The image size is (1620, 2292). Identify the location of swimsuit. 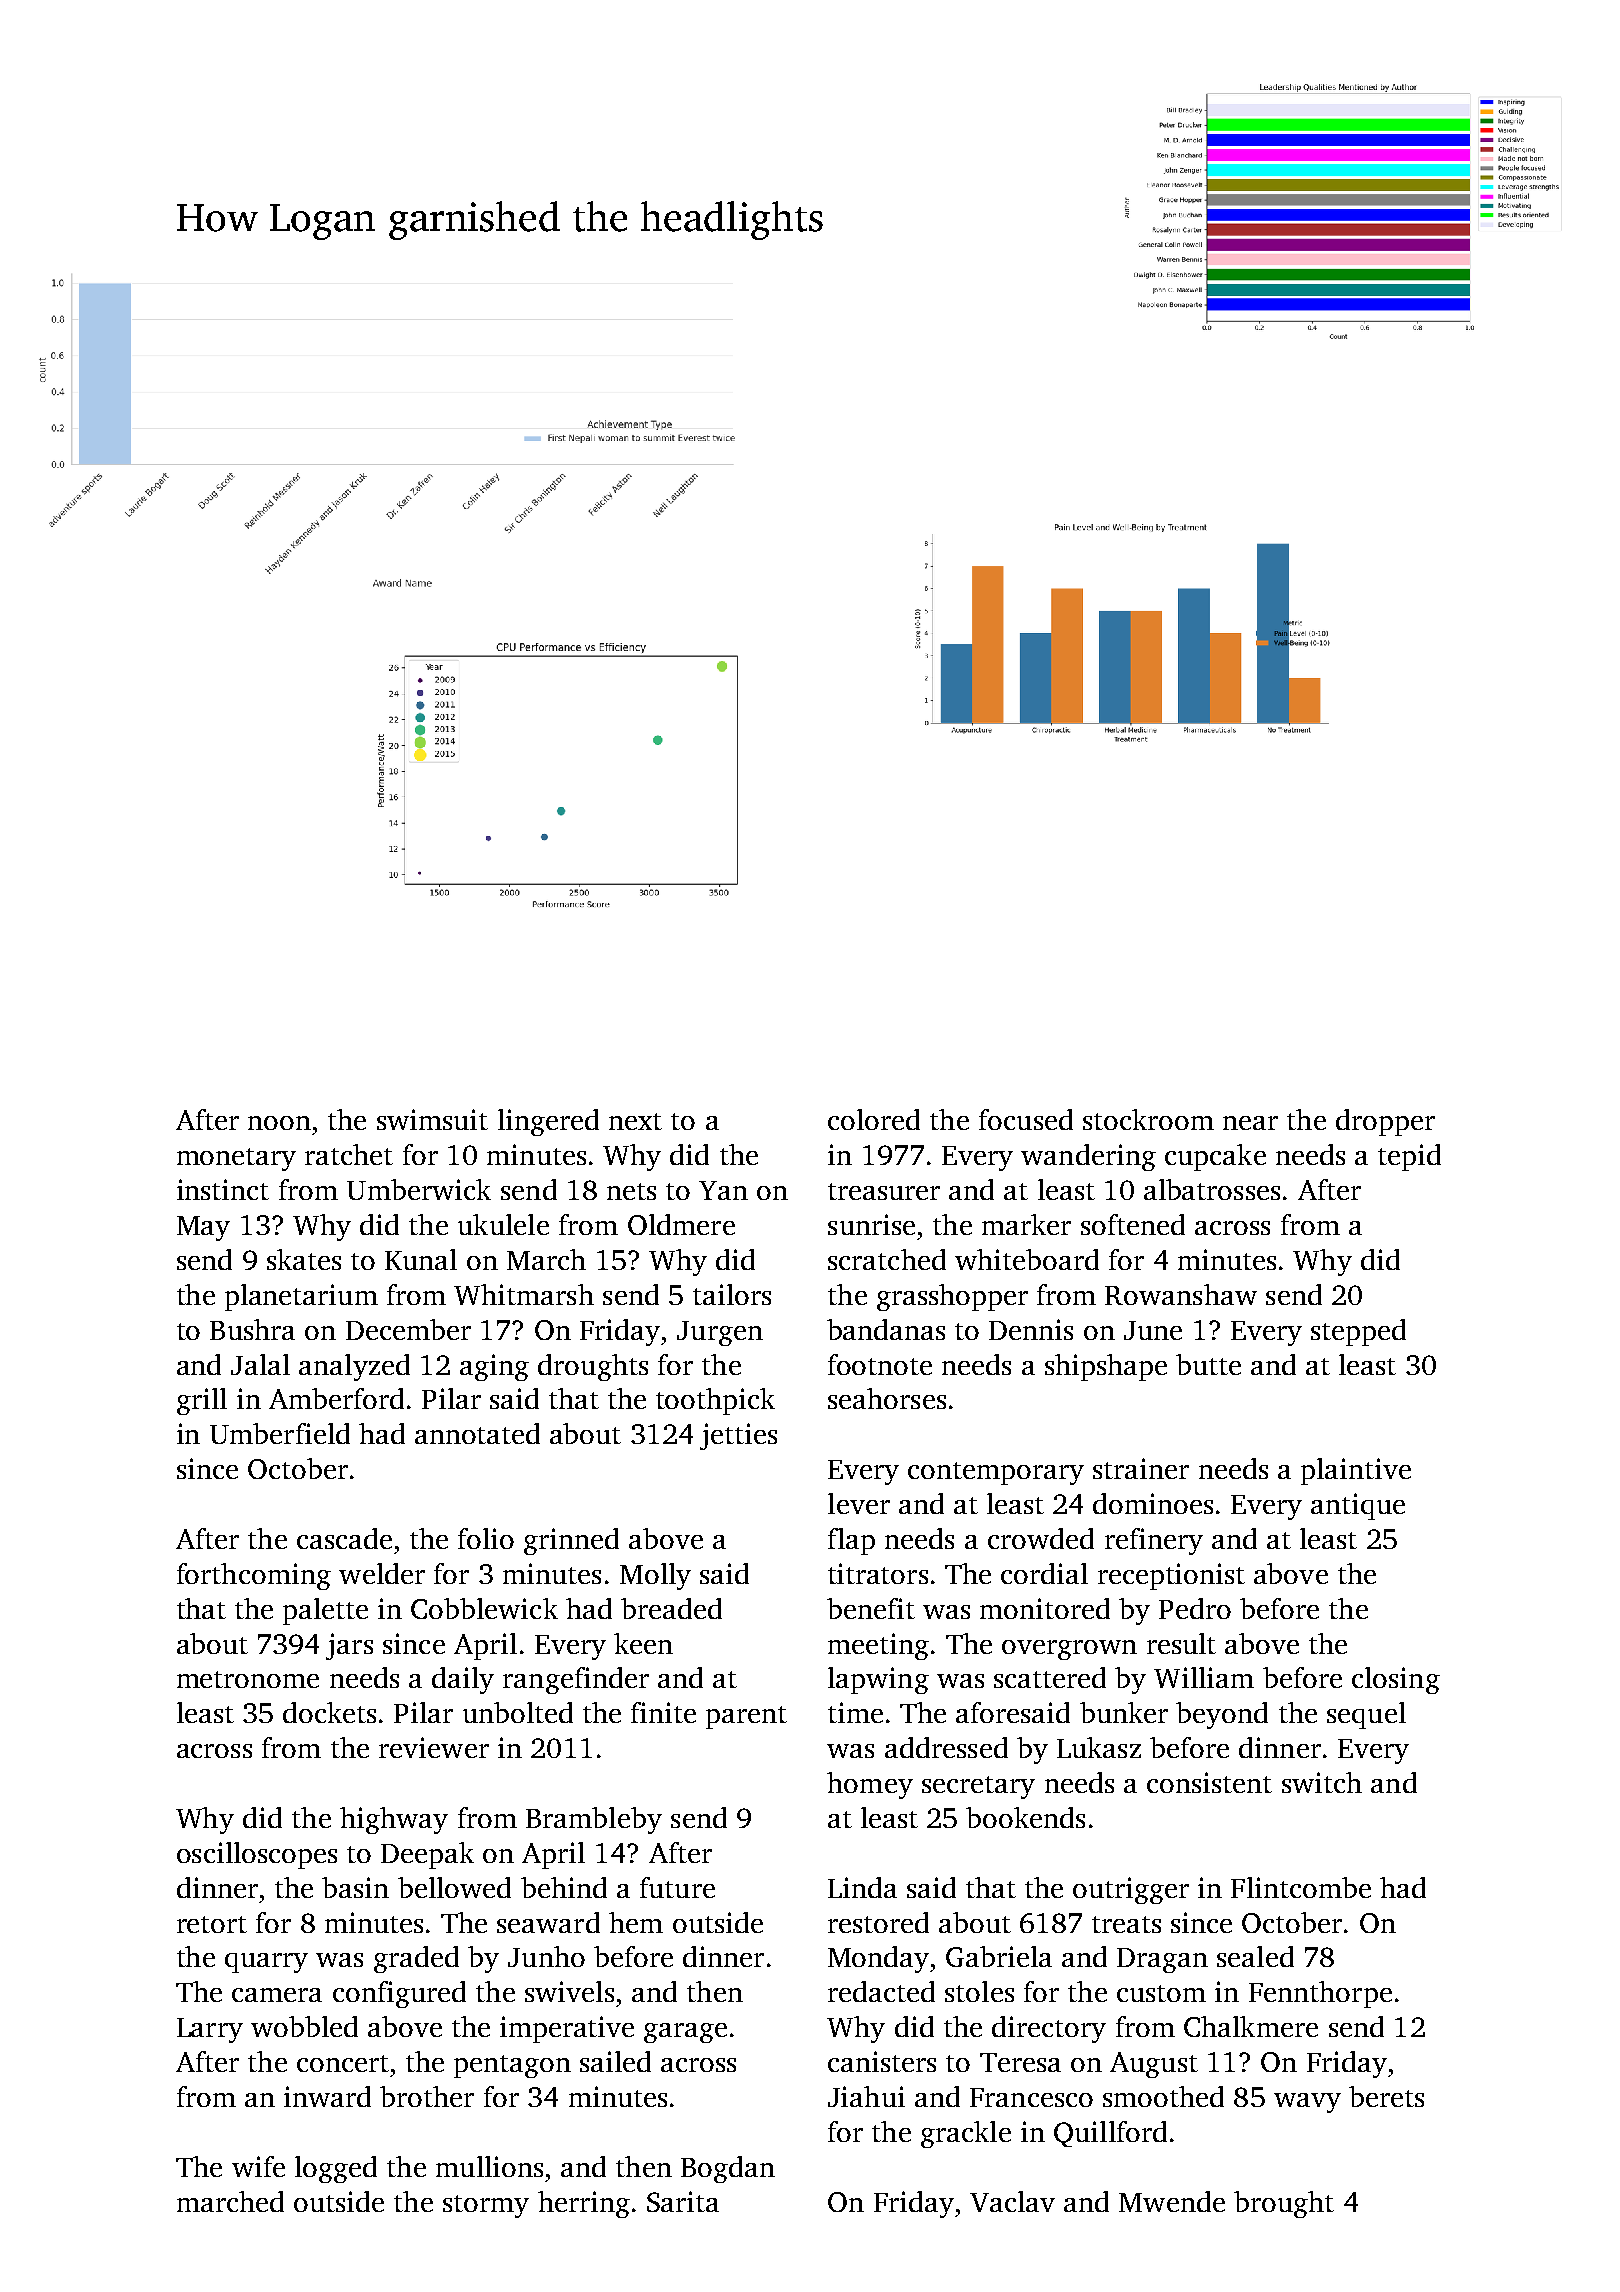
(432, 1119).
